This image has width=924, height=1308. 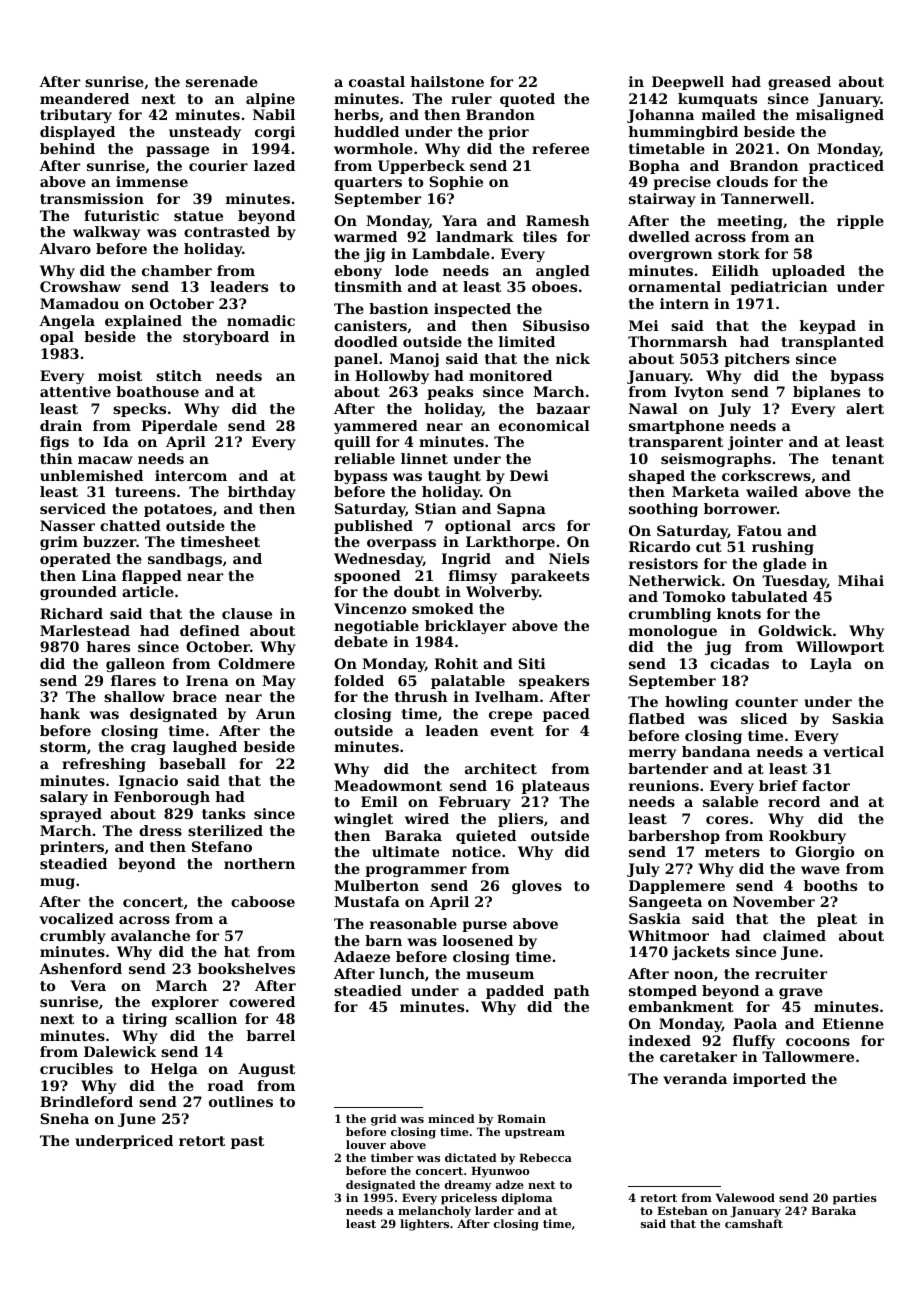 What do you see at coordinates (452, 730) in the image?
I see `leaden` at bounding box center [452, 730].
